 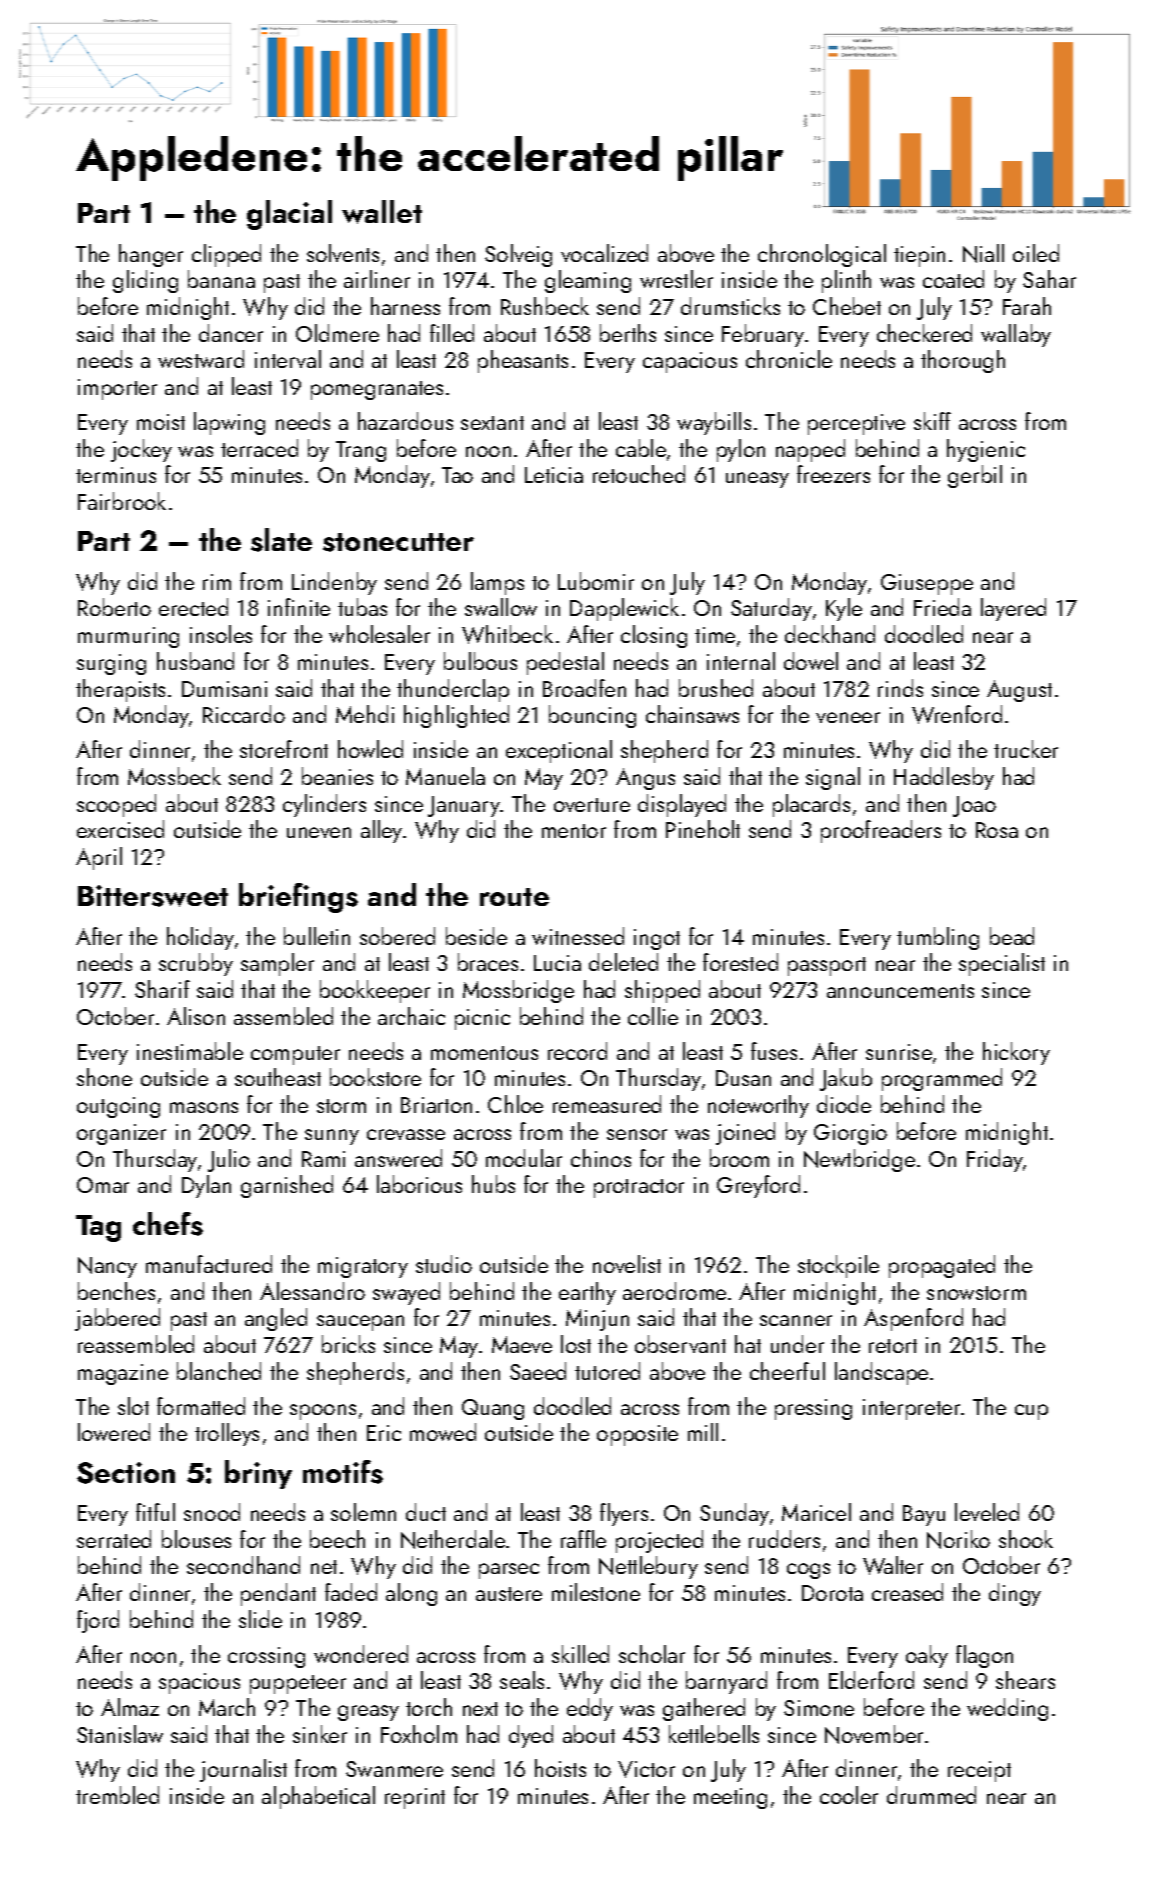 What do you see at coordinates (260, 1619) in the screenshot?
I see `slide` at bounding box center [260, 1619].
